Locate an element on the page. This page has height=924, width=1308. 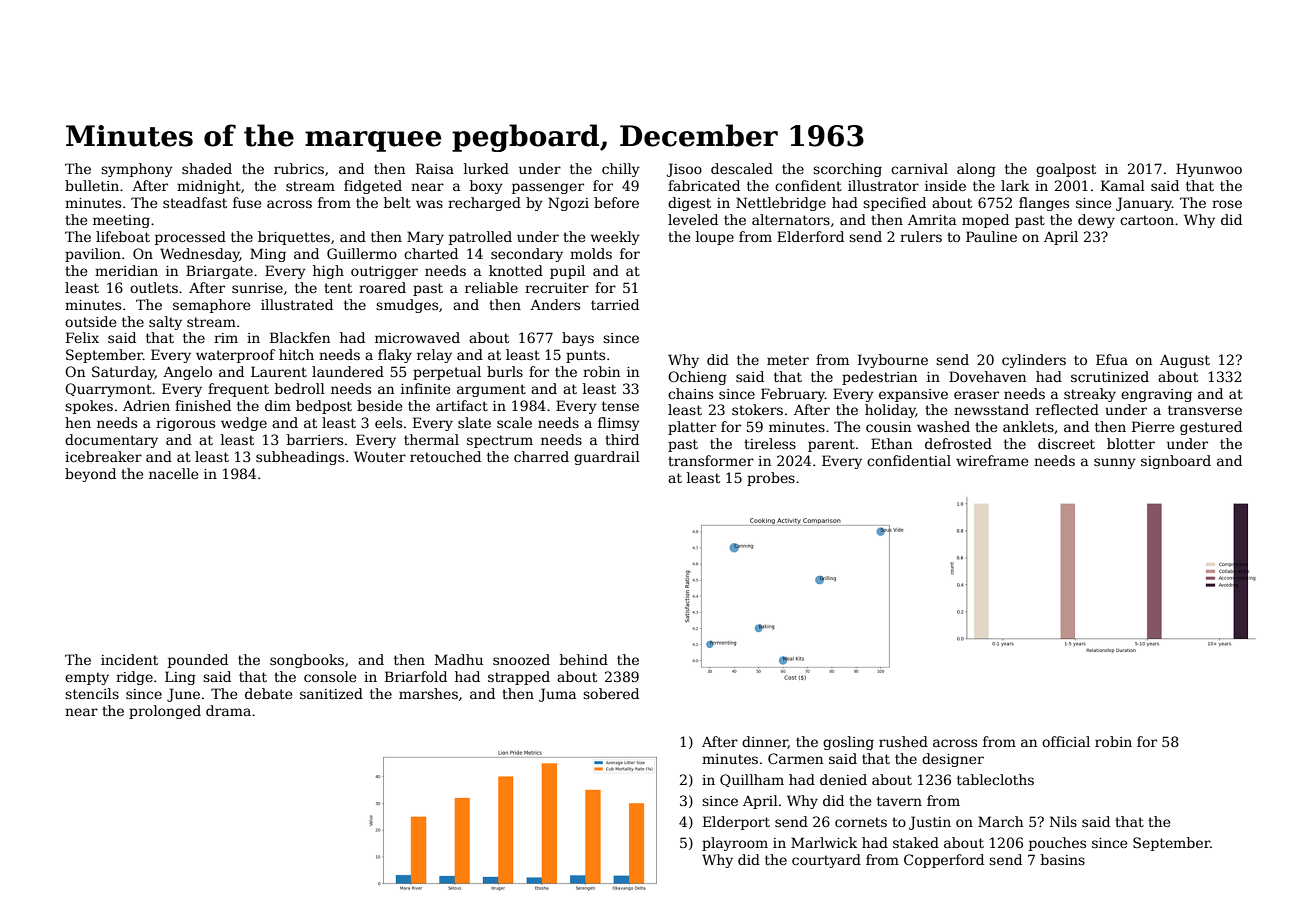
Ngozi is located at coordinates (568, 204).
